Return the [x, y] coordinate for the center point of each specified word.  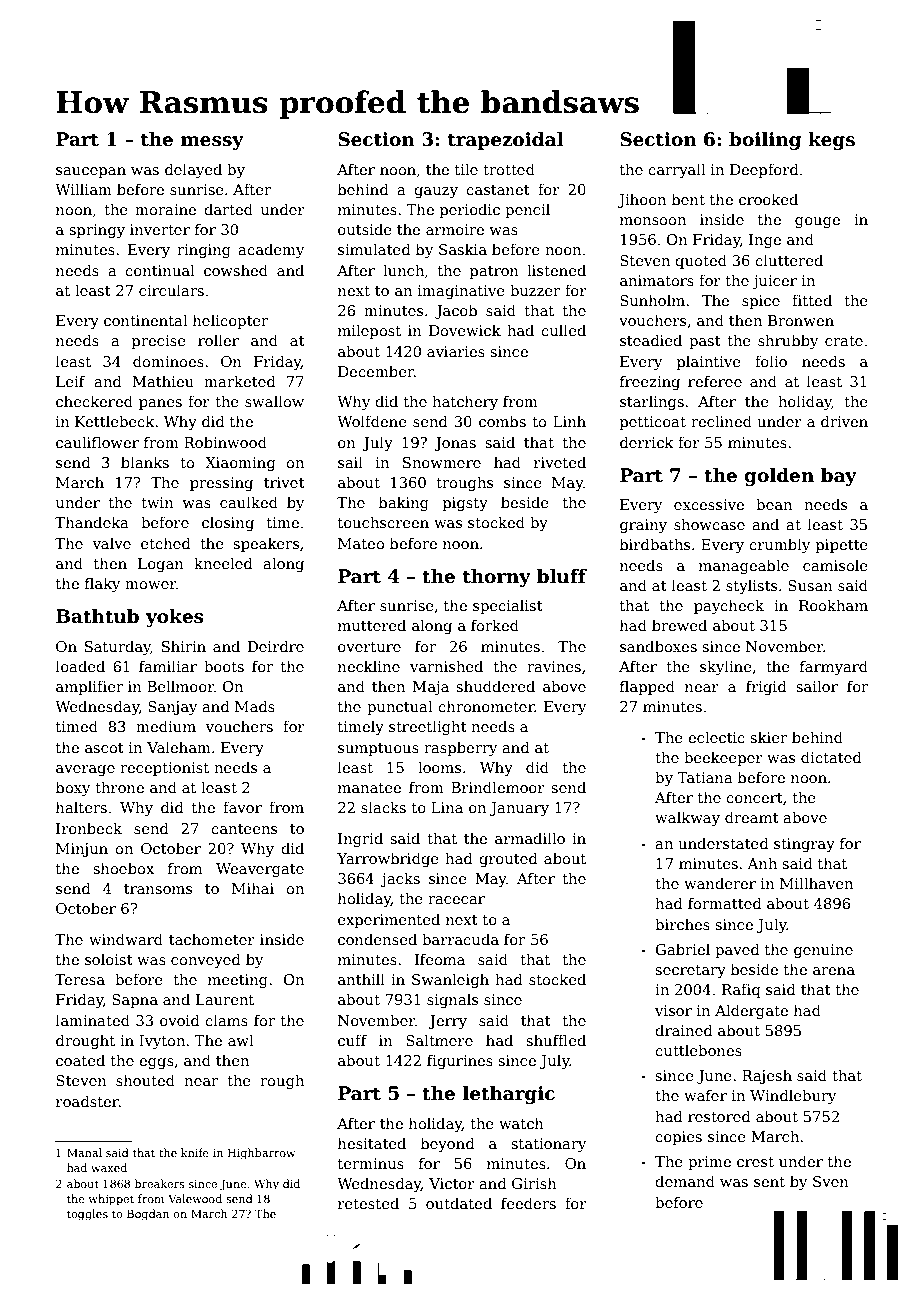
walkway [687, 818]
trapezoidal [506, 141]
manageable [744, 566]
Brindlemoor [498, 787]
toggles [87, 1215]
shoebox [123, 868]
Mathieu [163, 381]
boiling [765, 141]
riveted [560, 462]
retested [368, 1203]
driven [844, 421]
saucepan [91, 172]
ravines [554, 666]
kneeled [223, 563]
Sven [831, 1181]
